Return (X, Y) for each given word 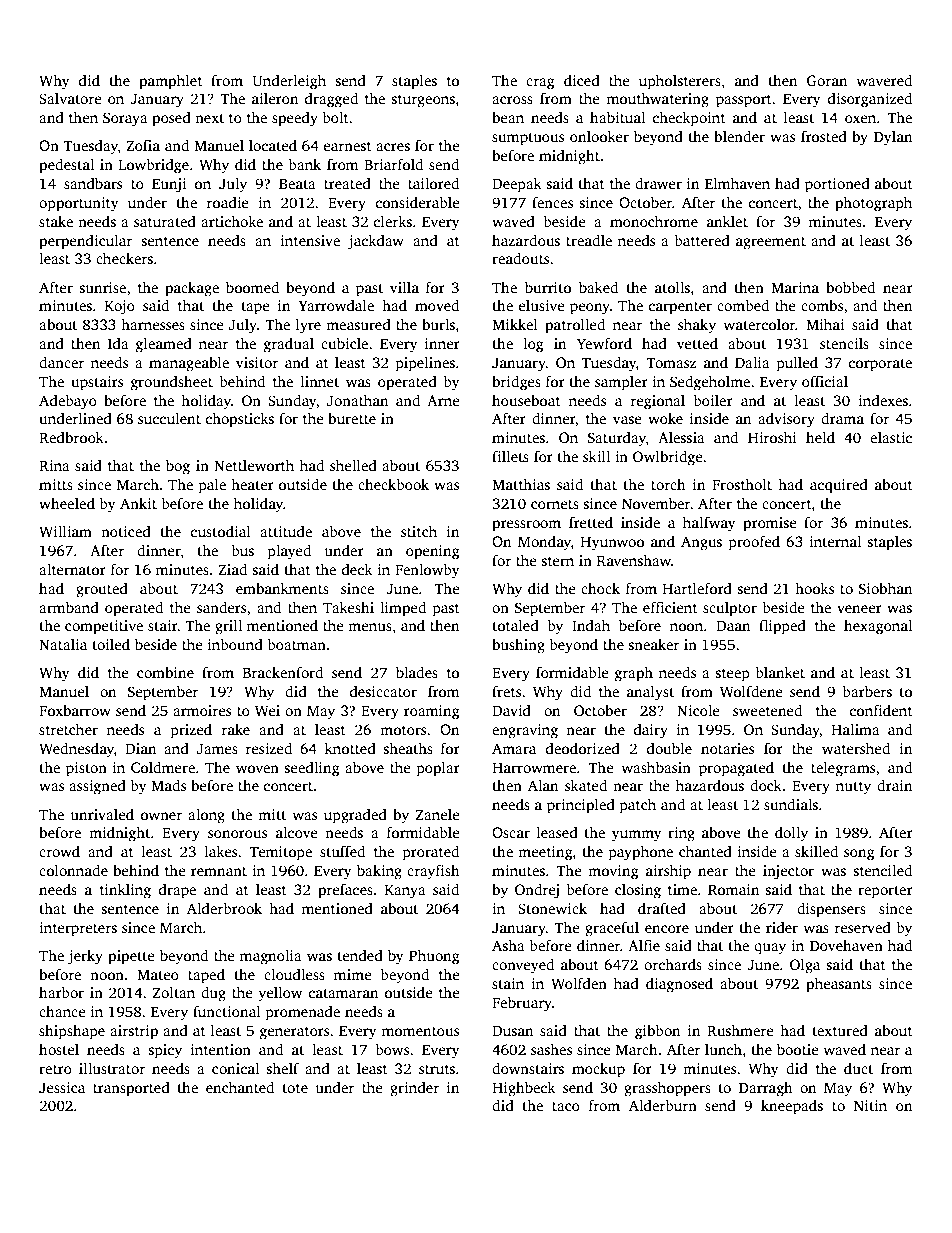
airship (668, 872)
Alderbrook (224, 908)
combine (165, 672)
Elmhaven (737, 183)
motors (403, 730)
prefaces (345, 891)
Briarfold (393, 164)
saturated (165, 221)
